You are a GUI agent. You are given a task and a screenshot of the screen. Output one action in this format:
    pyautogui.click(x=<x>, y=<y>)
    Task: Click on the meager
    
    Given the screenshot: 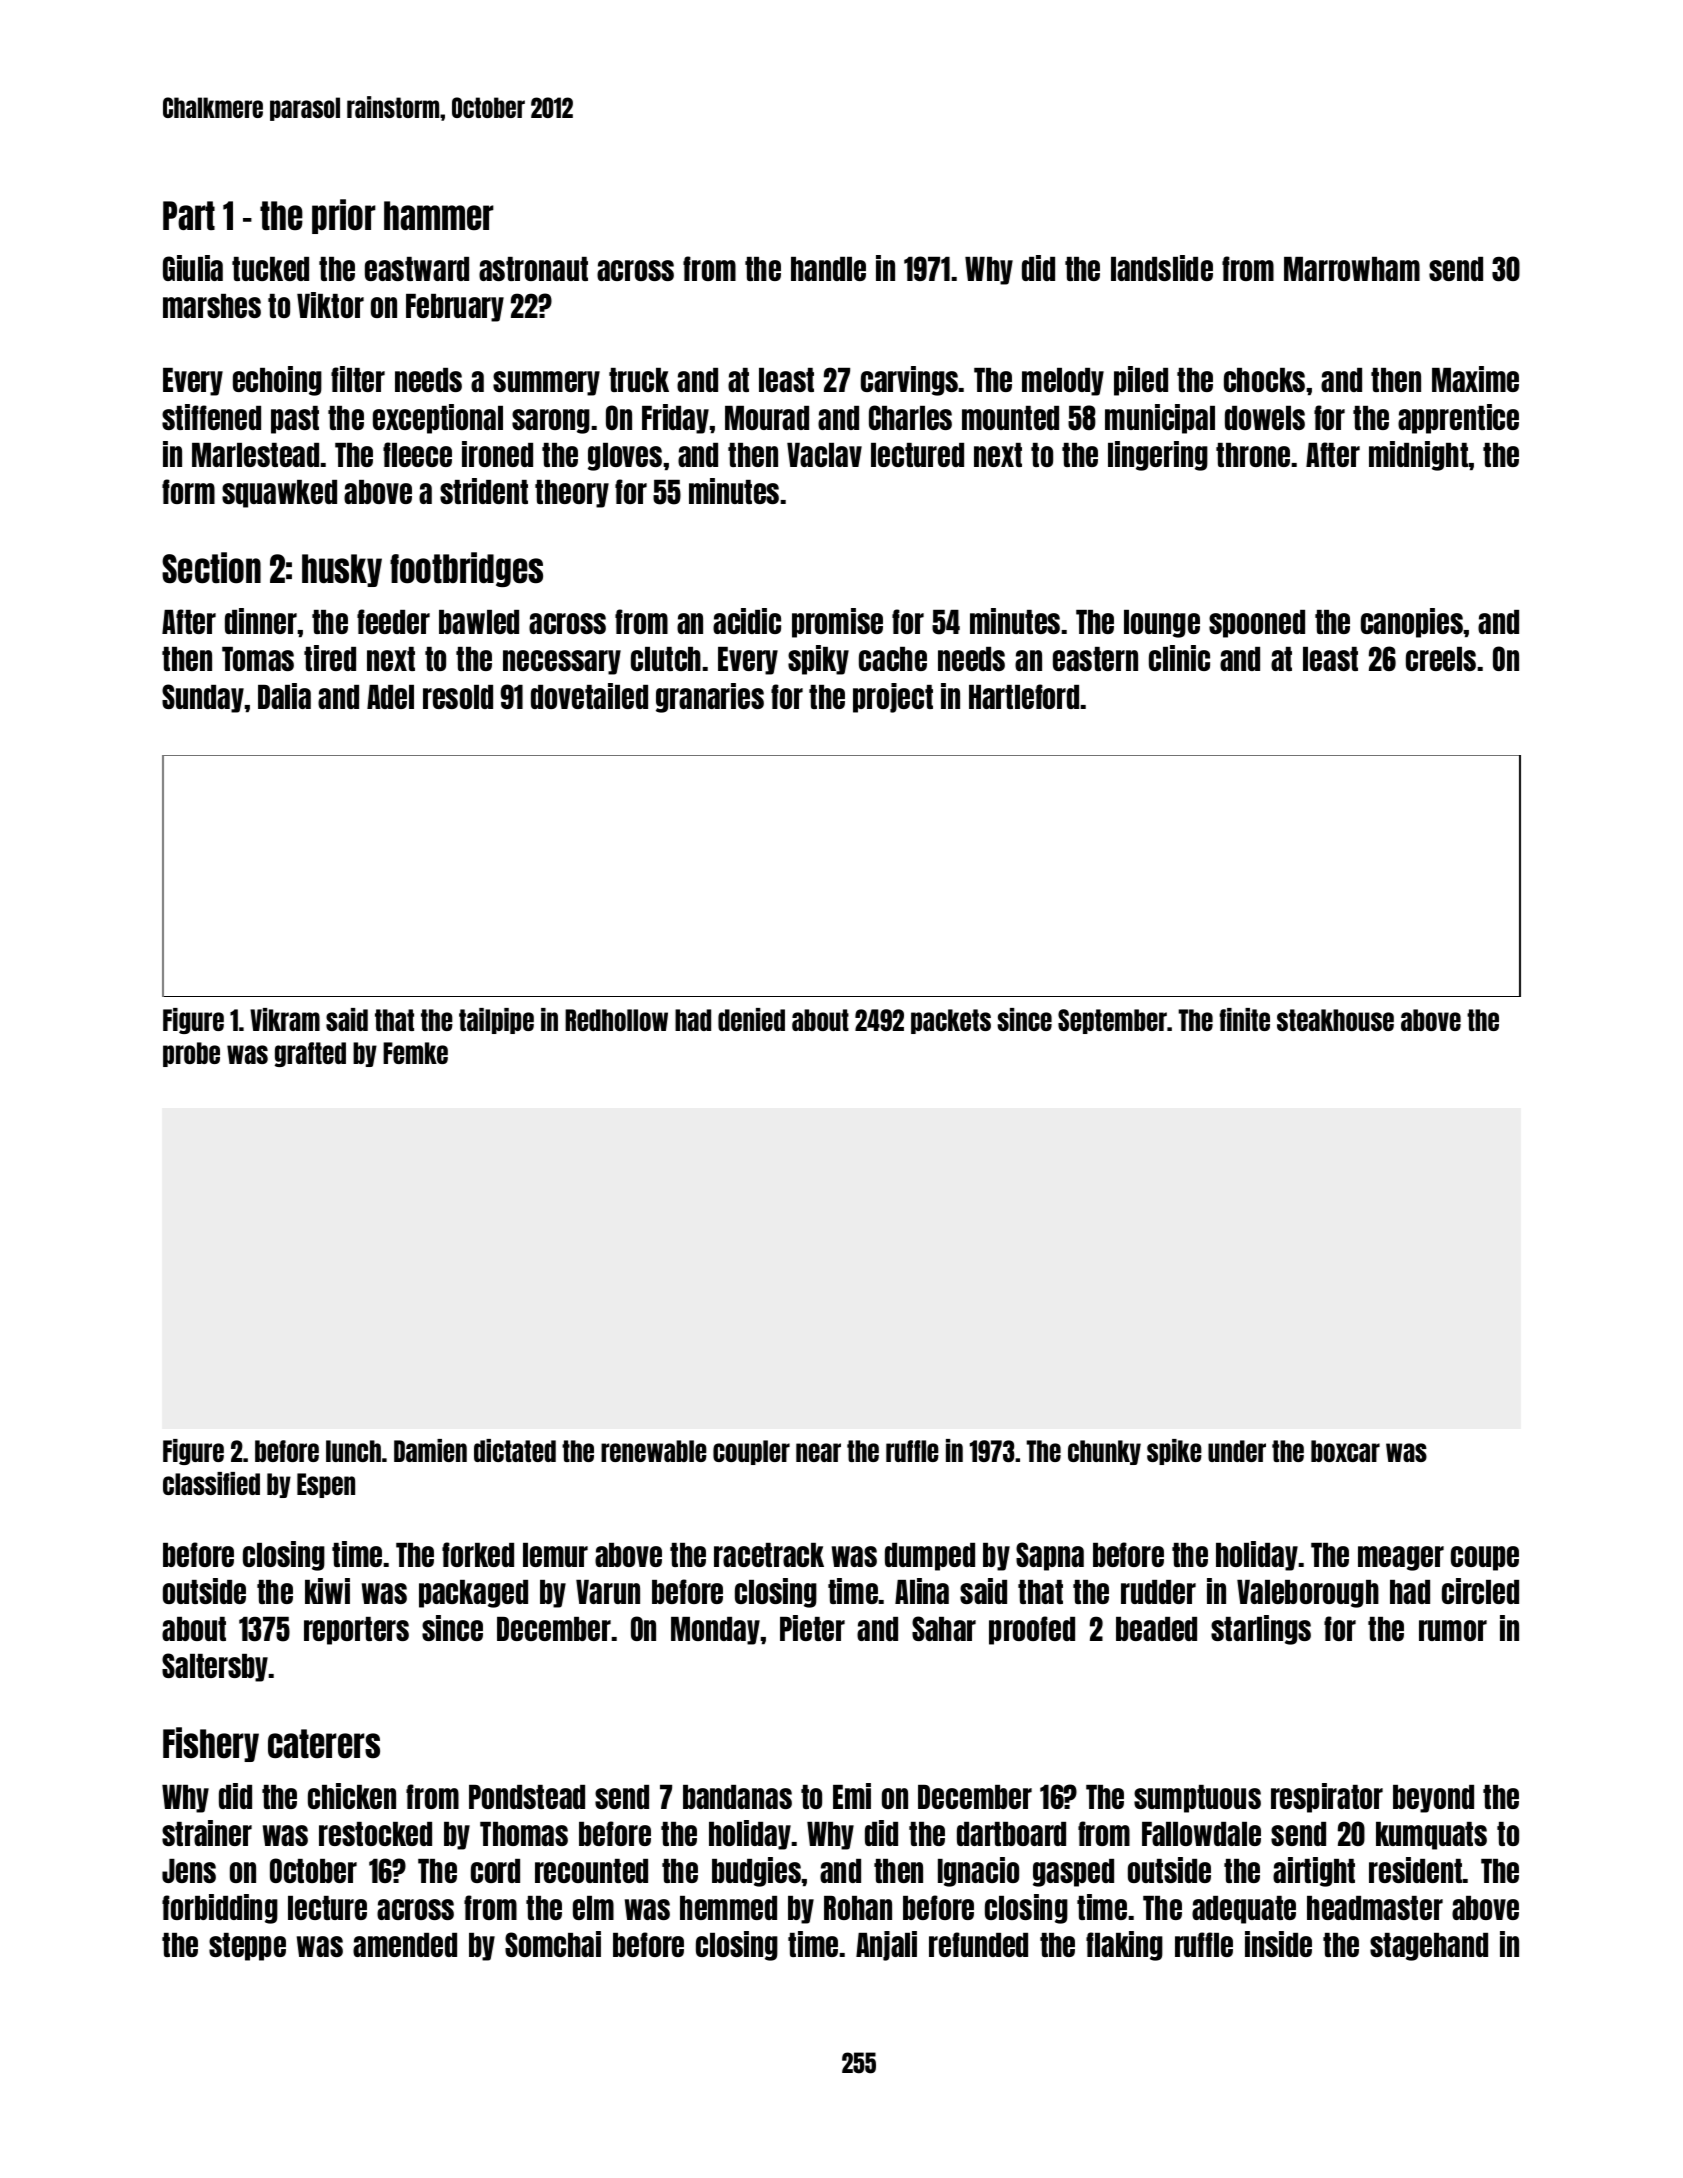 What is the action you would take?
    pyautogui.click(x=1401, y=1558)
